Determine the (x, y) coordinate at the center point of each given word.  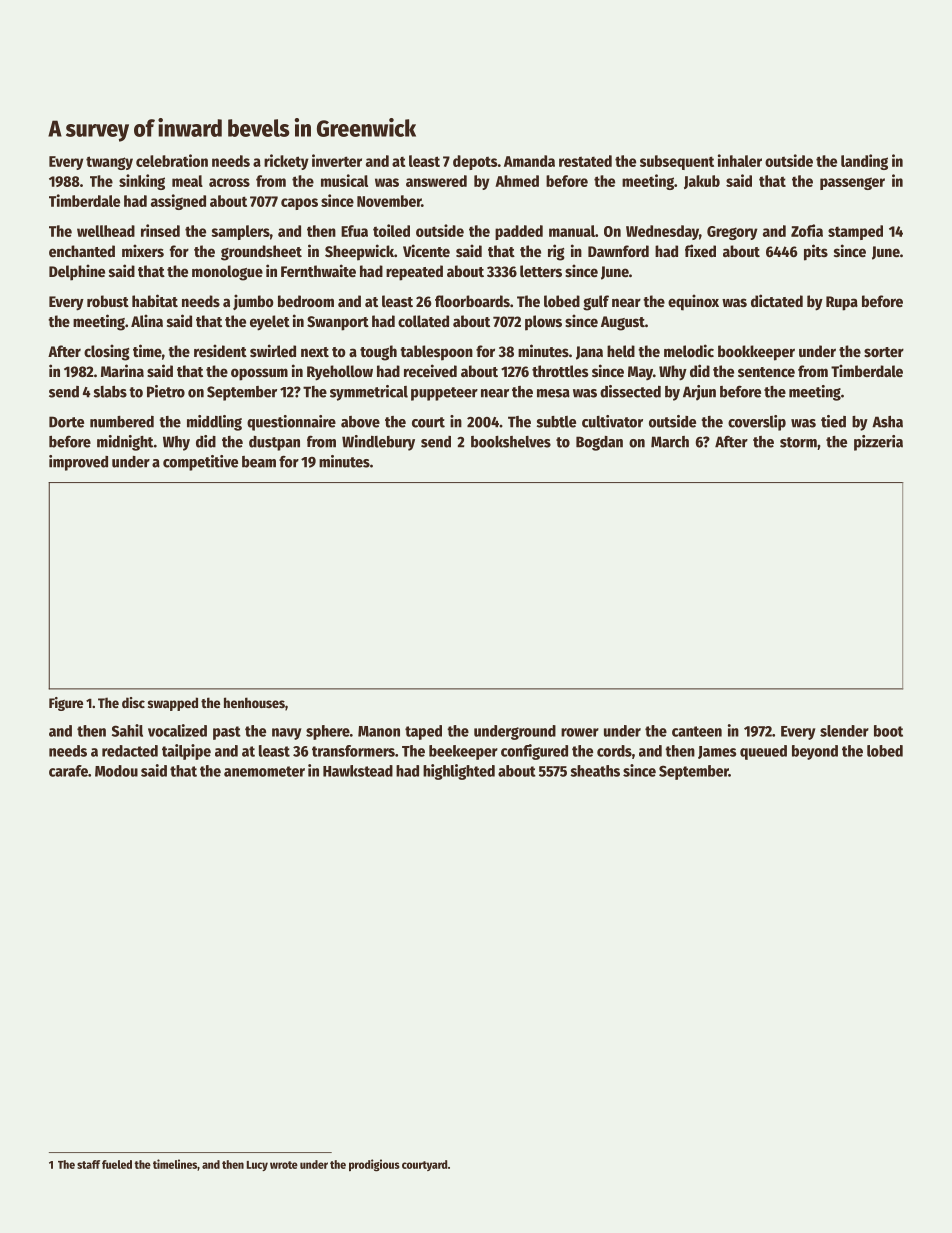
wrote (284, 1165)
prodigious (374, 1165)
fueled (117, 1164)
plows (543, 323)
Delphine (77, 272)
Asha (887, 422)
